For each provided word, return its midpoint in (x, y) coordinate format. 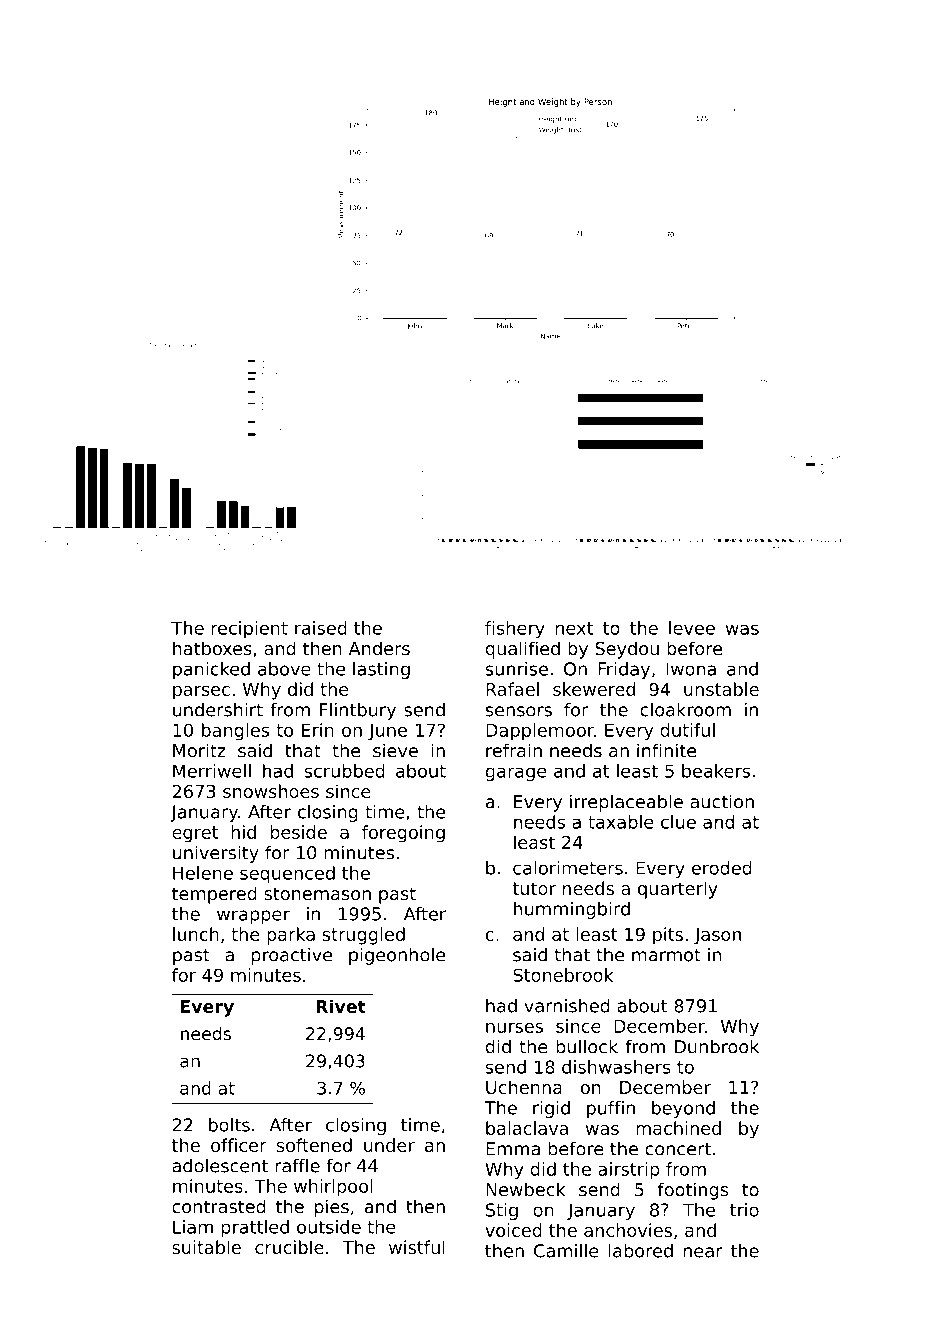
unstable (721, 689)
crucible (289, 1247)
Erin (318, 730)
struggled (363, 936)
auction (722, 801)
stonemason (317, 894)
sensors (519, 711)
